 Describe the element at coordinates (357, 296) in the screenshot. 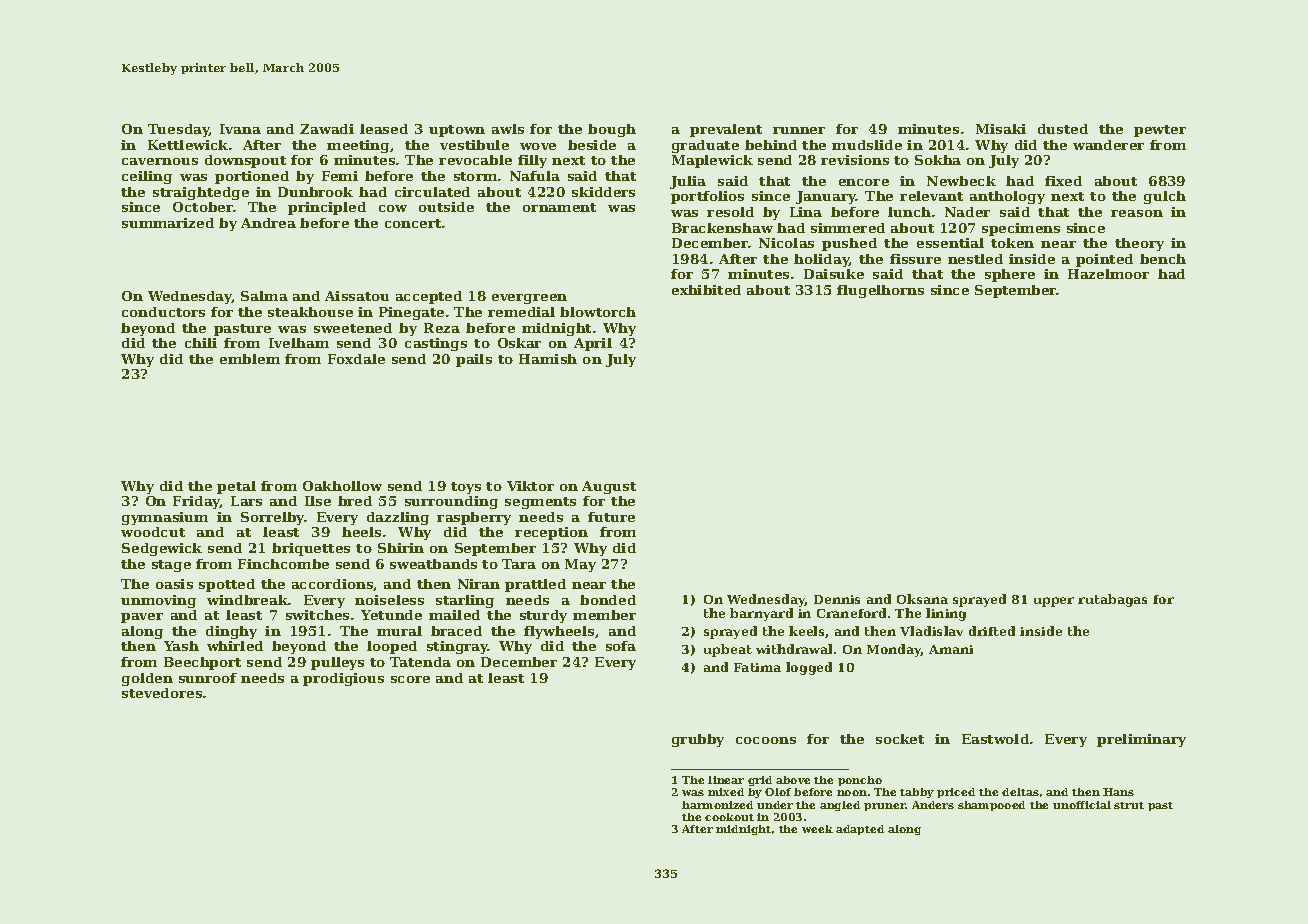

I see `Aissatou` at that location.
